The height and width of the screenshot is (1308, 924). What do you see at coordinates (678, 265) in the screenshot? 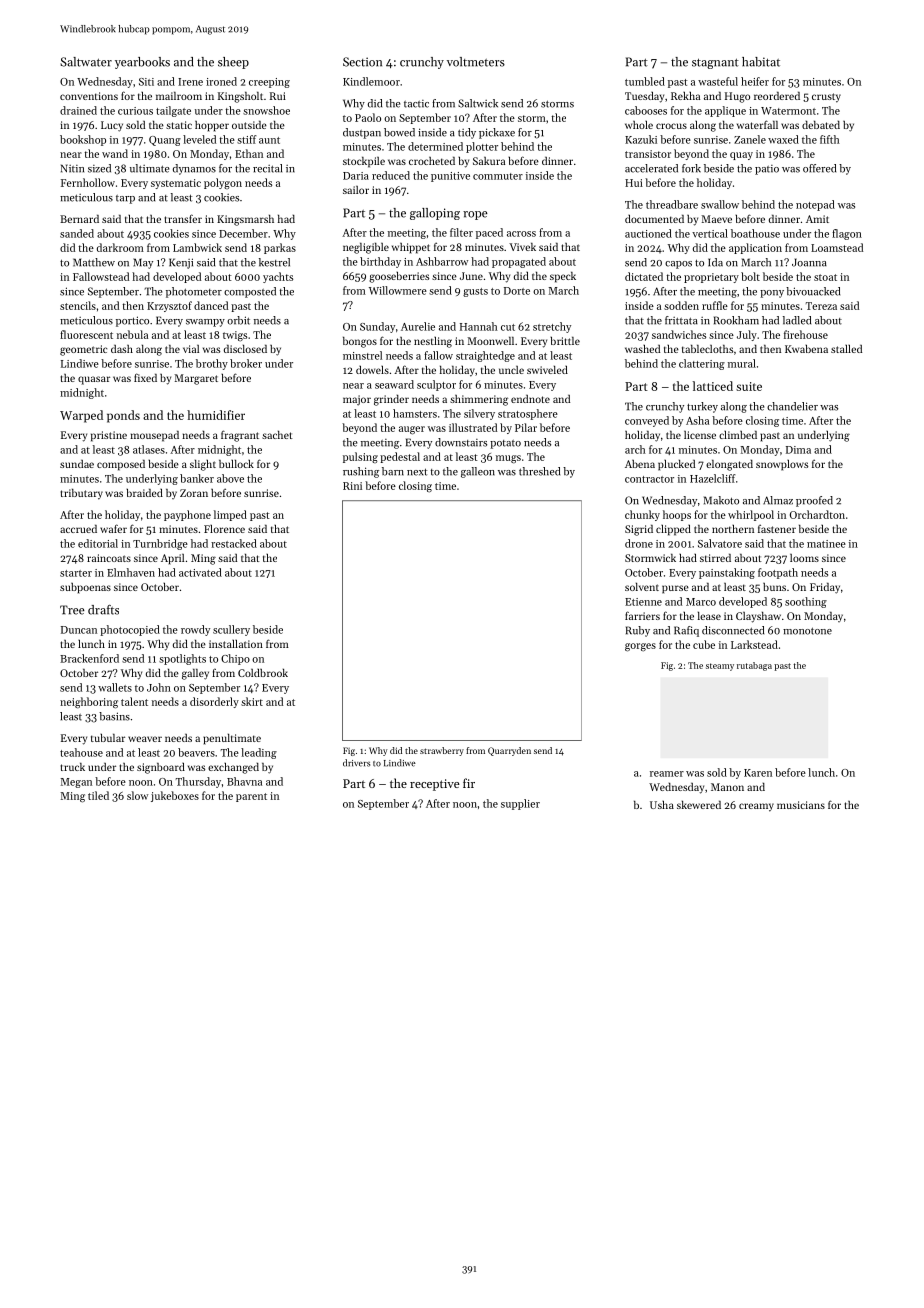
I see `capos` at bounding box center [678, 265].
